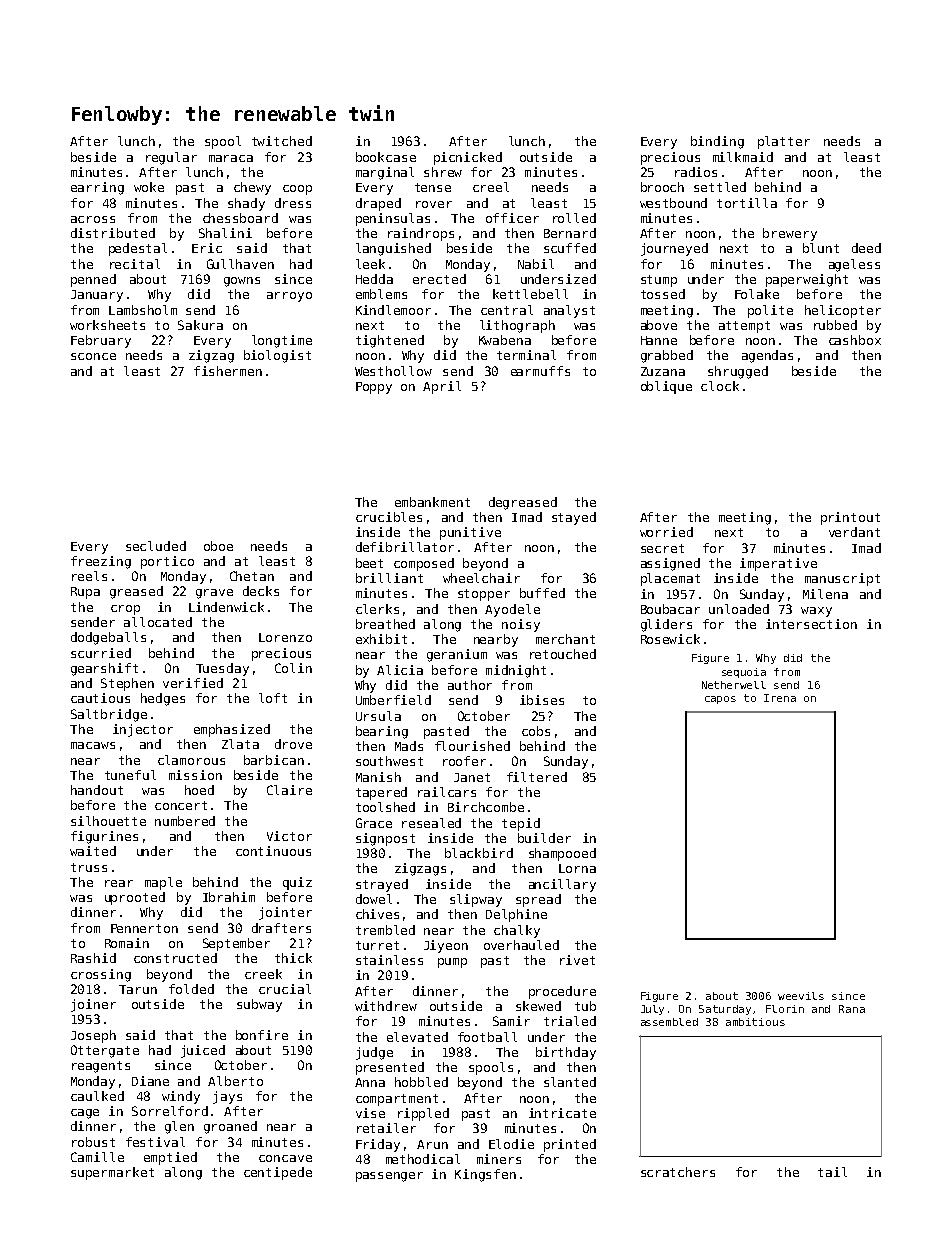 The image size is (952, 1233). Describe the element at coordinates (784, 142) in the screenshot. I see `platter` at that location.
